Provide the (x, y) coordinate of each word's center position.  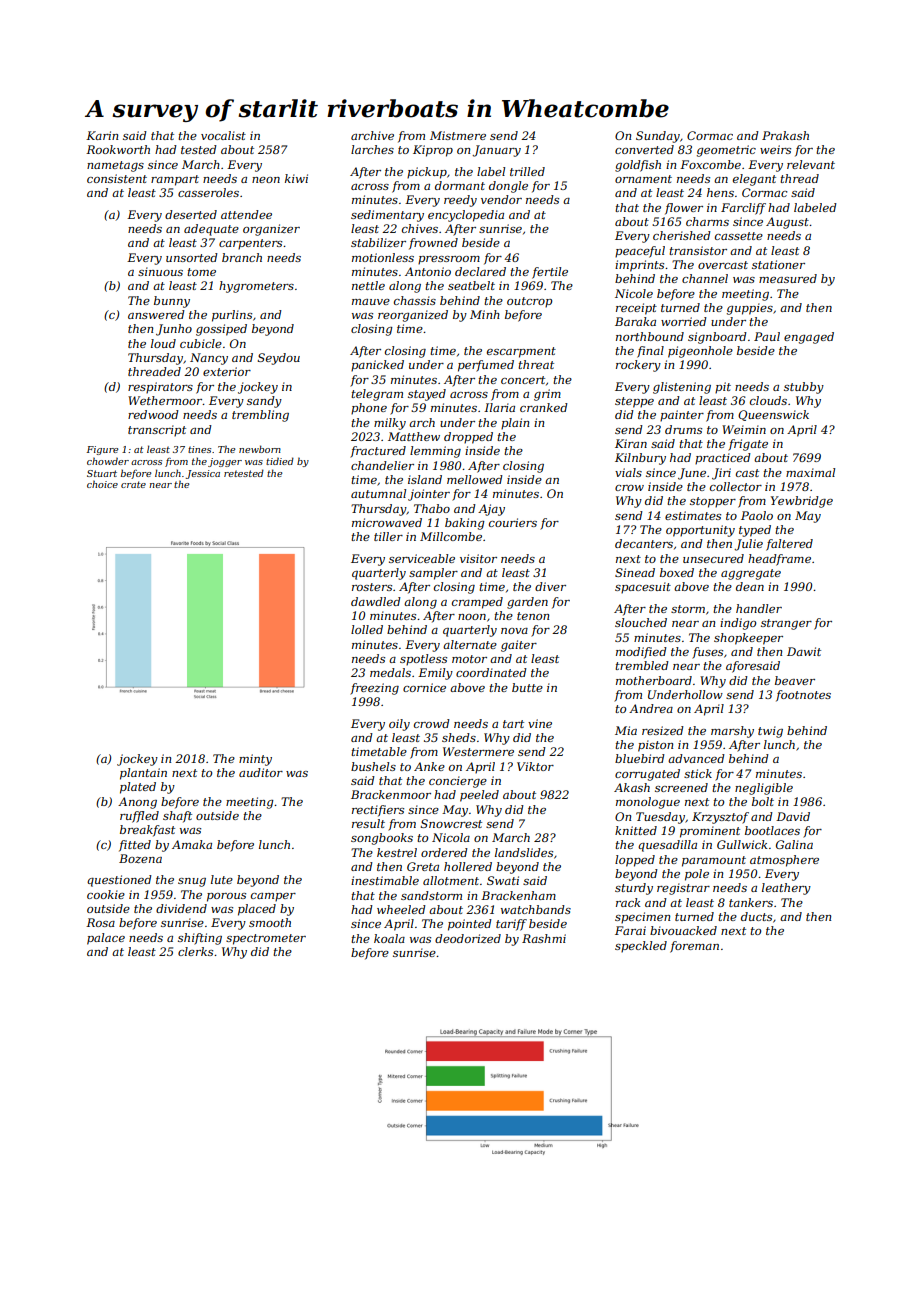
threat (536, 364)
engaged (809, 338)
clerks (195, 951)
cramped (477, 603)
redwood (153, 414)
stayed (427, 395)
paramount (714, 861)
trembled (642, 665)
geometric (726, 151)
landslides (524, 852)
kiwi (296, 178)
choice (102, 484)
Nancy (209, 359)
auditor (261, 772)
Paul (767, 336)
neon (266, 180)
